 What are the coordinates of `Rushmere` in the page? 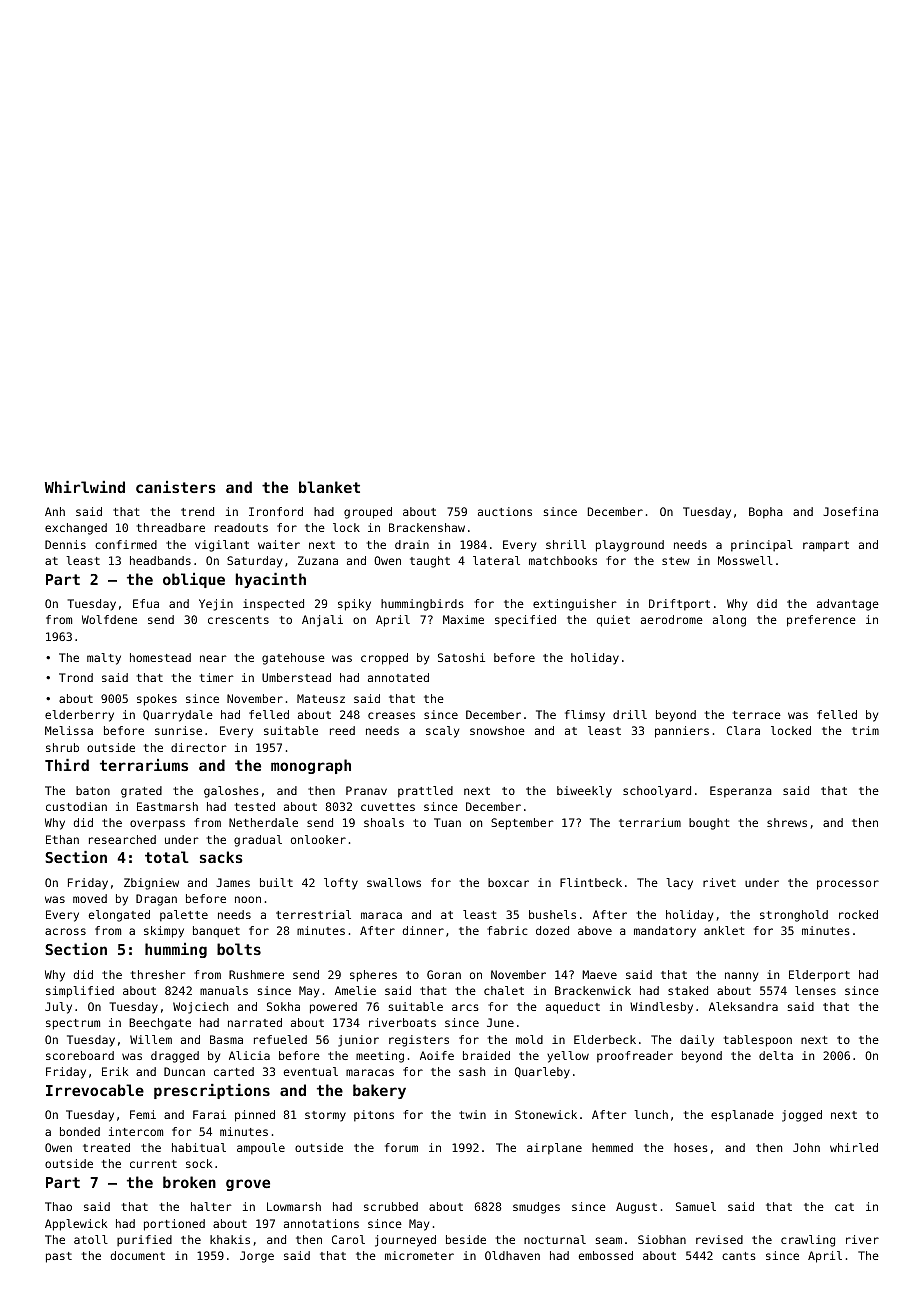 It's located at (256, 974).
